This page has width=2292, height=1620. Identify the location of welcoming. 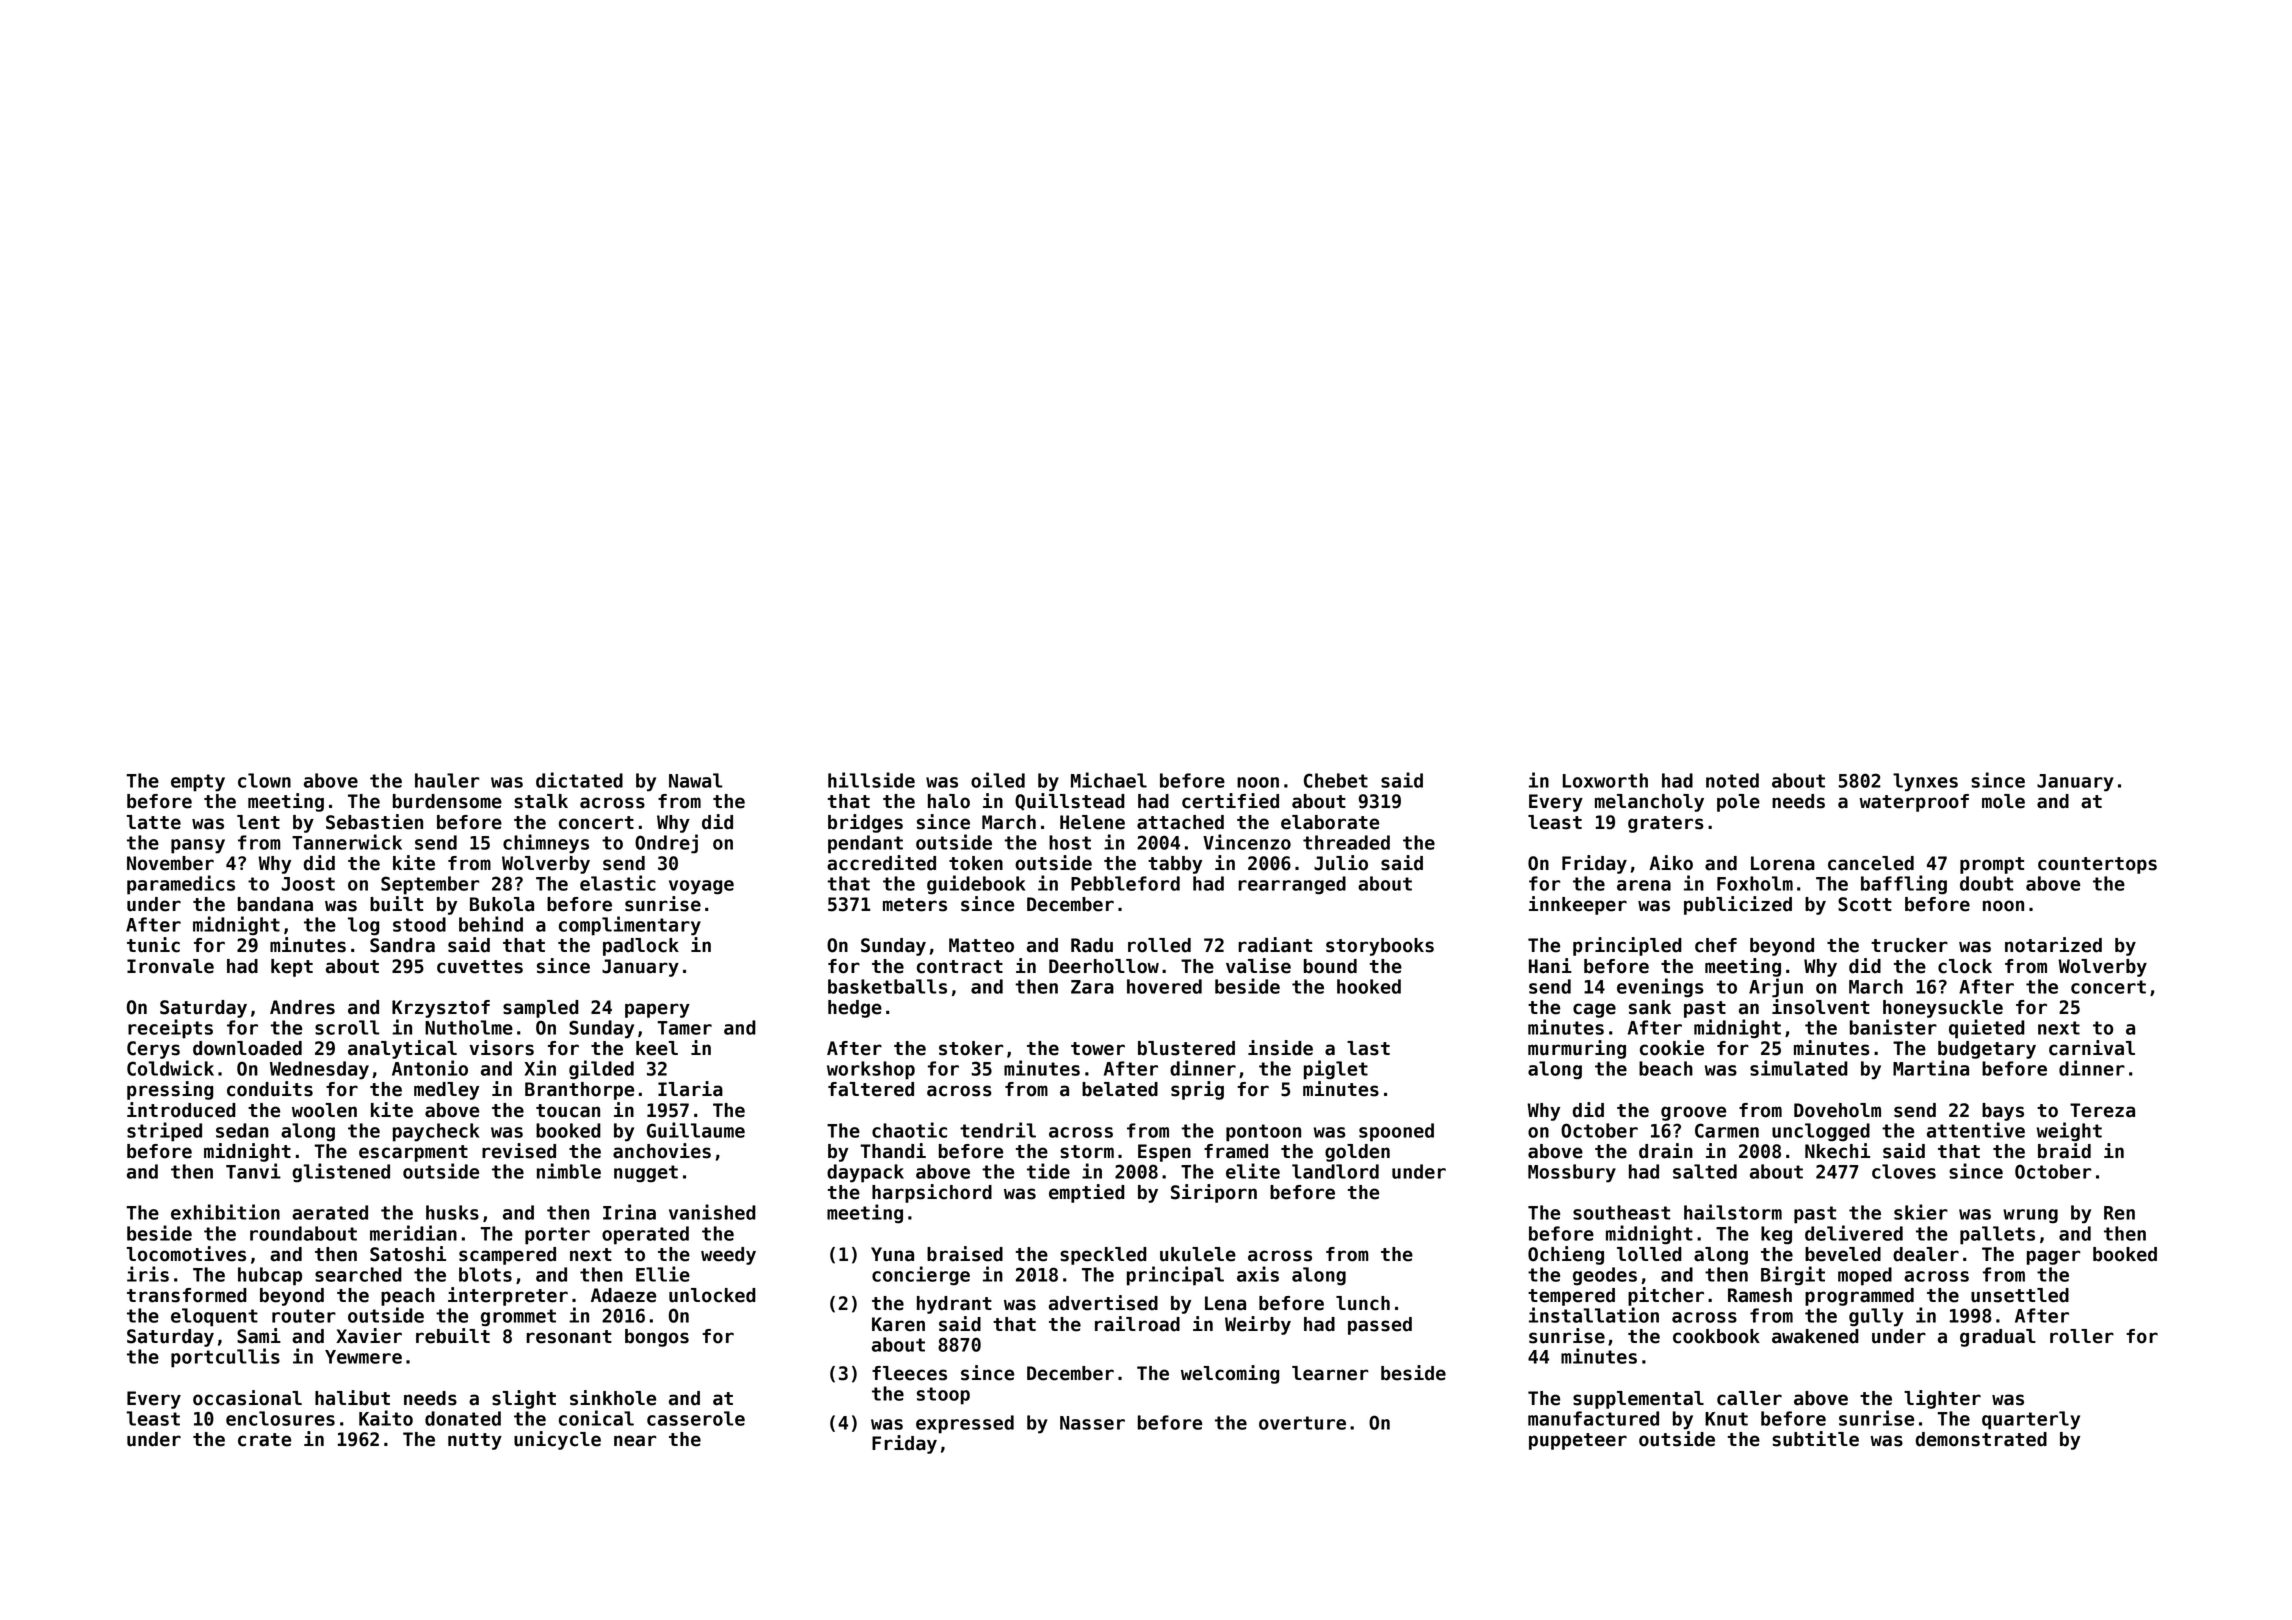
(1230, 1374).
